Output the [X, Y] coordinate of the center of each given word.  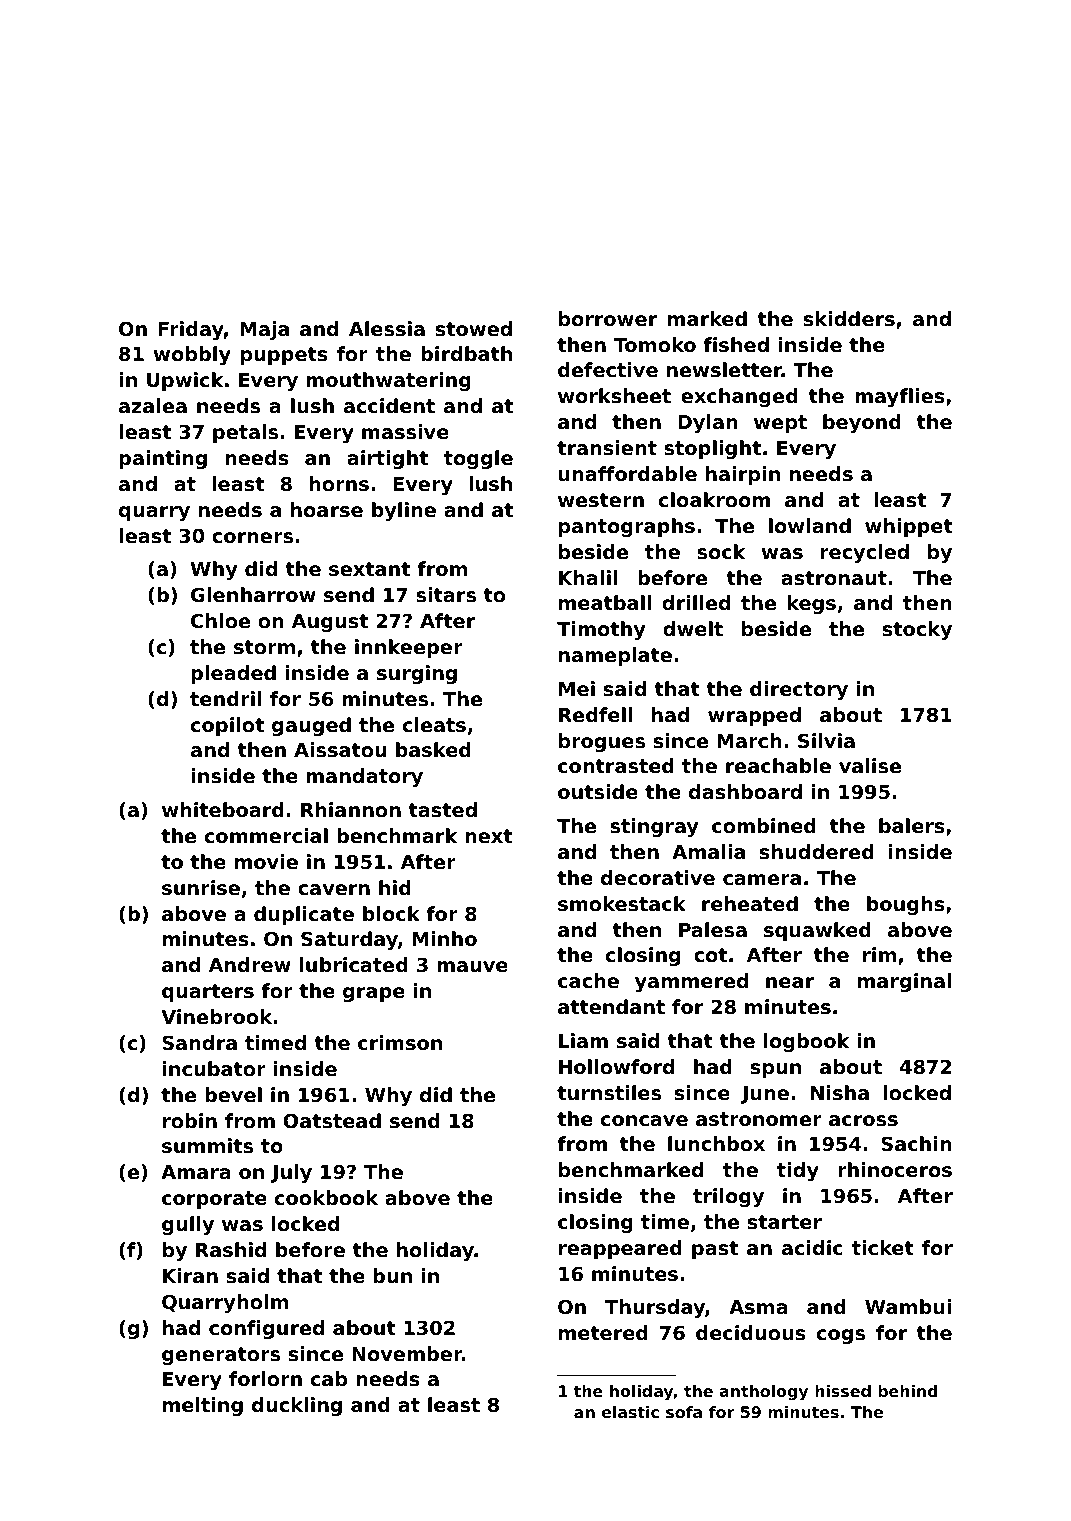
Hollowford [616, 1066]
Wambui [908, 1306]
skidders [849, 319]
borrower [608, 318]
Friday [191, 330]
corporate [214, 1200]
